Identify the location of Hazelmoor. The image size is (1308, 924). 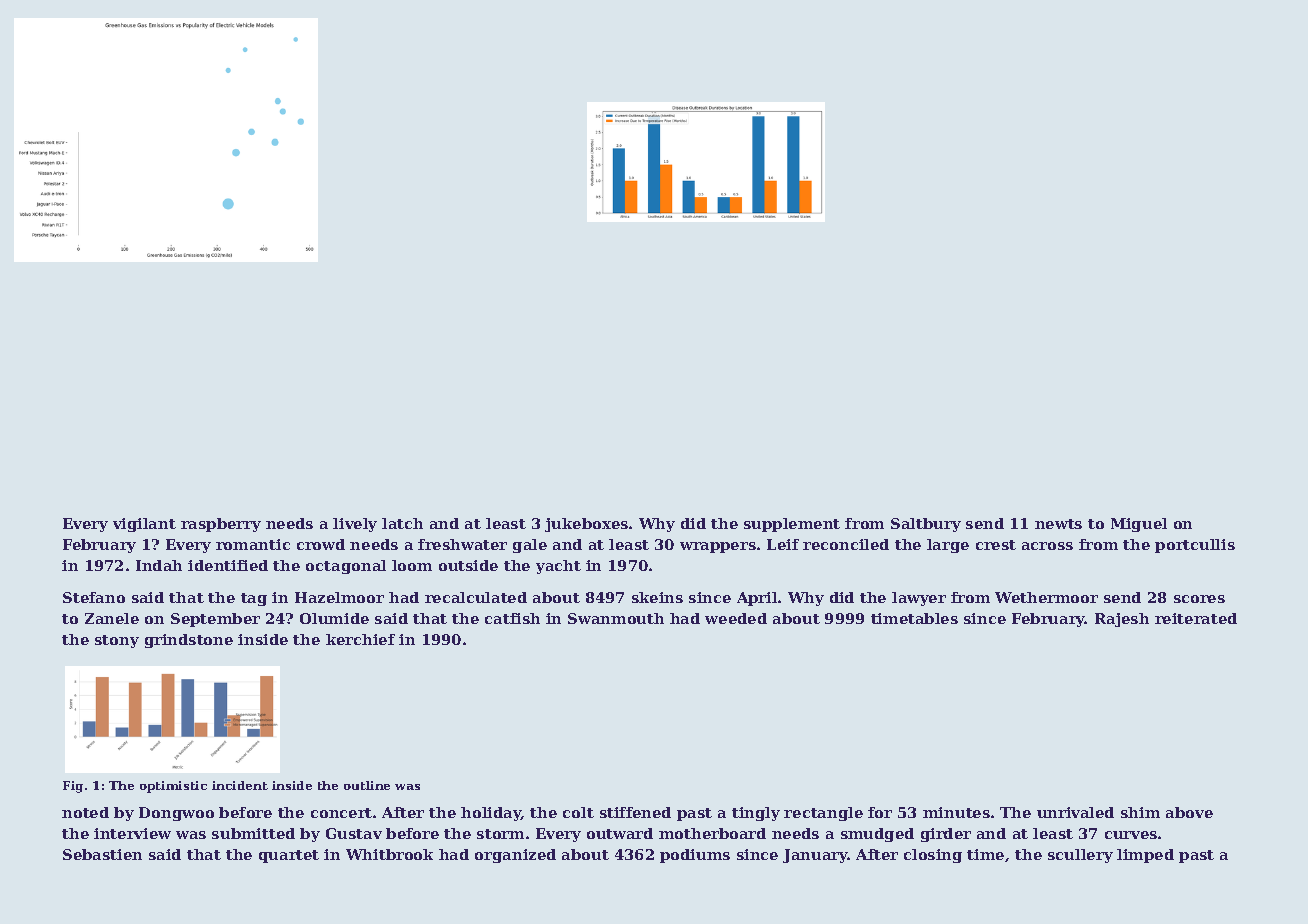
(339, 597).
